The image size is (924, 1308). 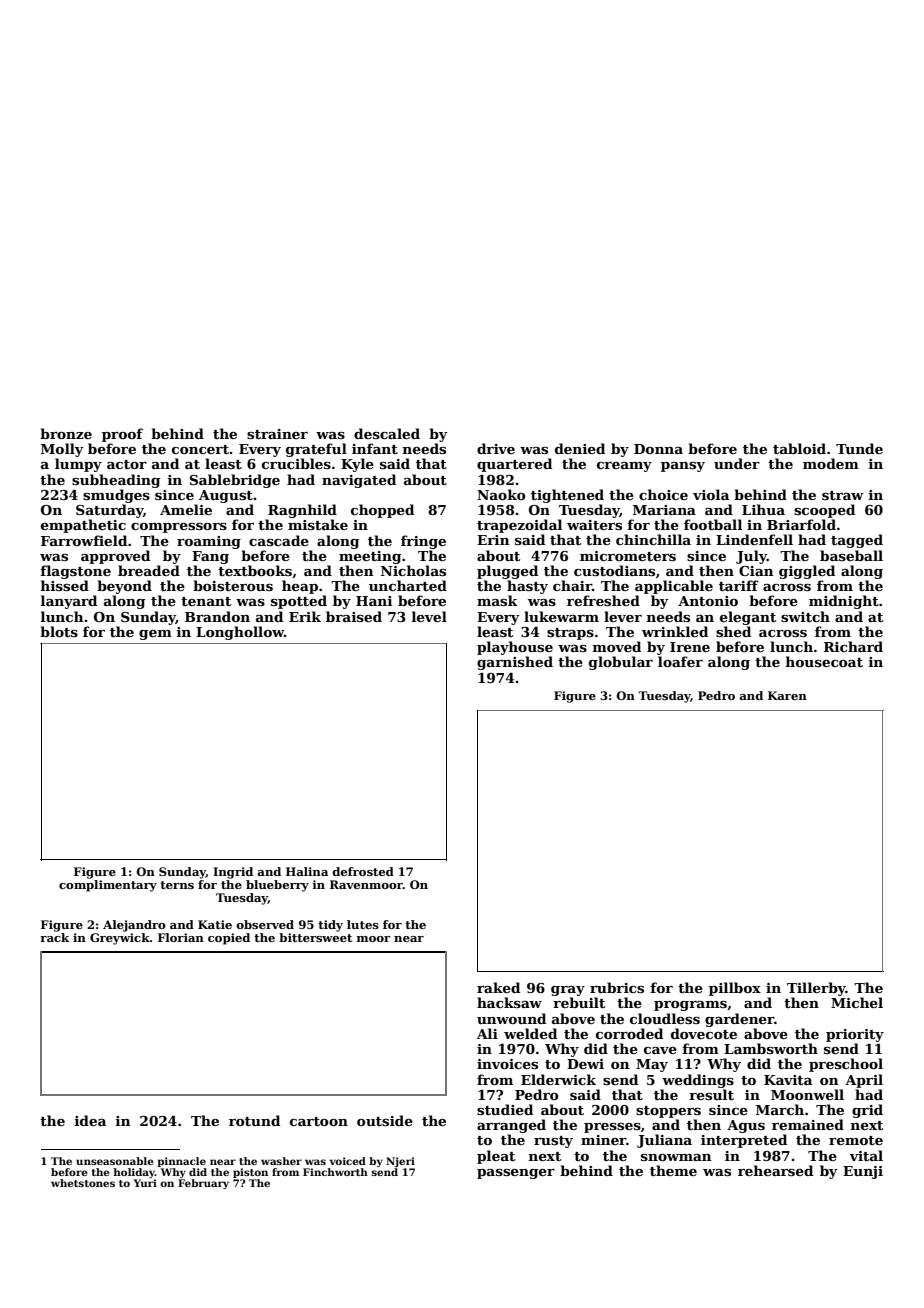 I want to click on Cian, so click(x=756, y=571).
